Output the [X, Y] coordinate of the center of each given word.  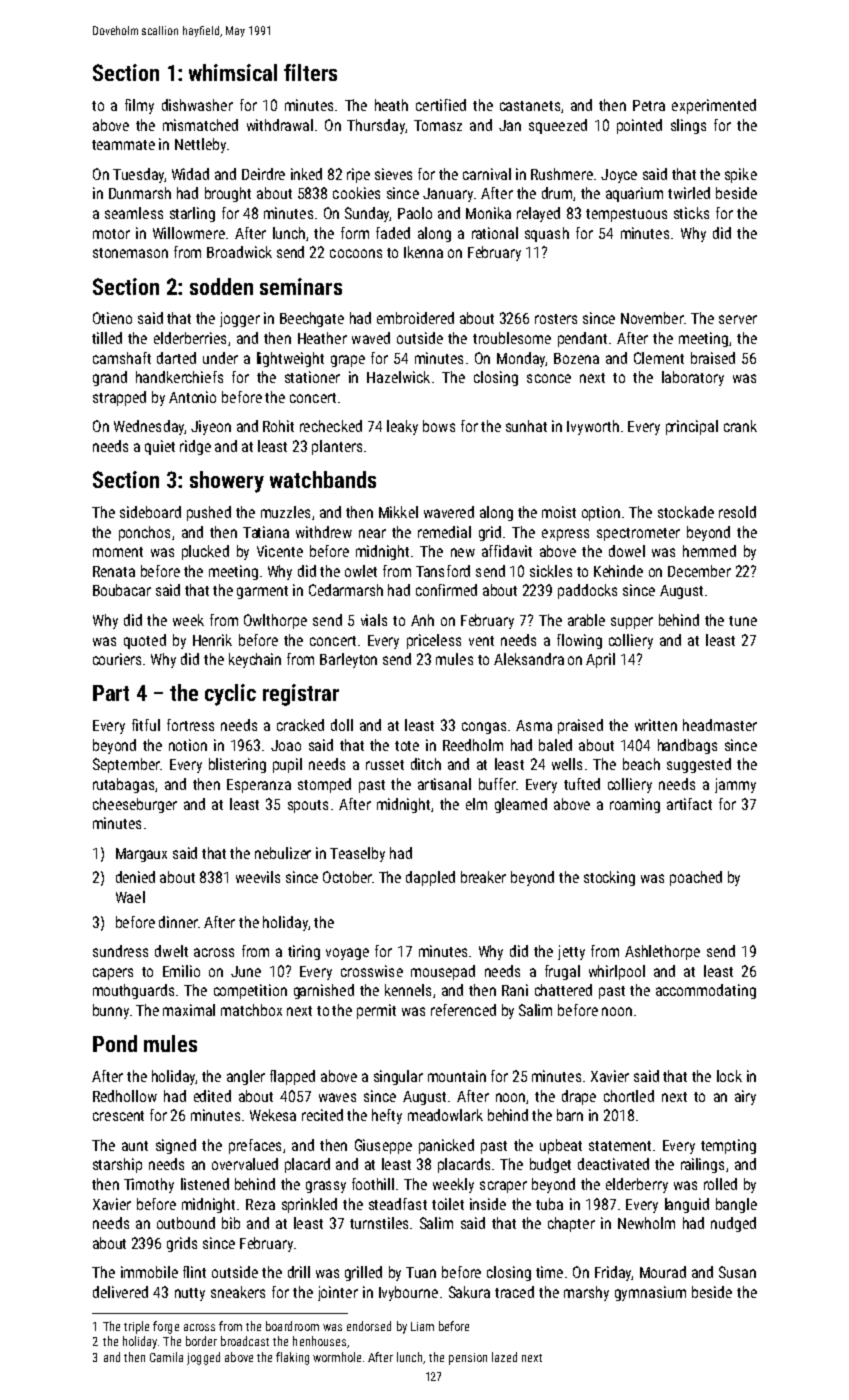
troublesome [512, 338]
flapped [292, 1077]
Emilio [181, 971]
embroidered [415, 318]
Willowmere [189, 233]
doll [342, 725]
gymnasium [650, 1293]
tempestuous [626, 215]
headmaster [720, 725]
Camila [166, 1357]
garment [262, 592]
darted [176, 358]
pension [468, 1359]
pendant [582, 339]
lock [729, 1076]
